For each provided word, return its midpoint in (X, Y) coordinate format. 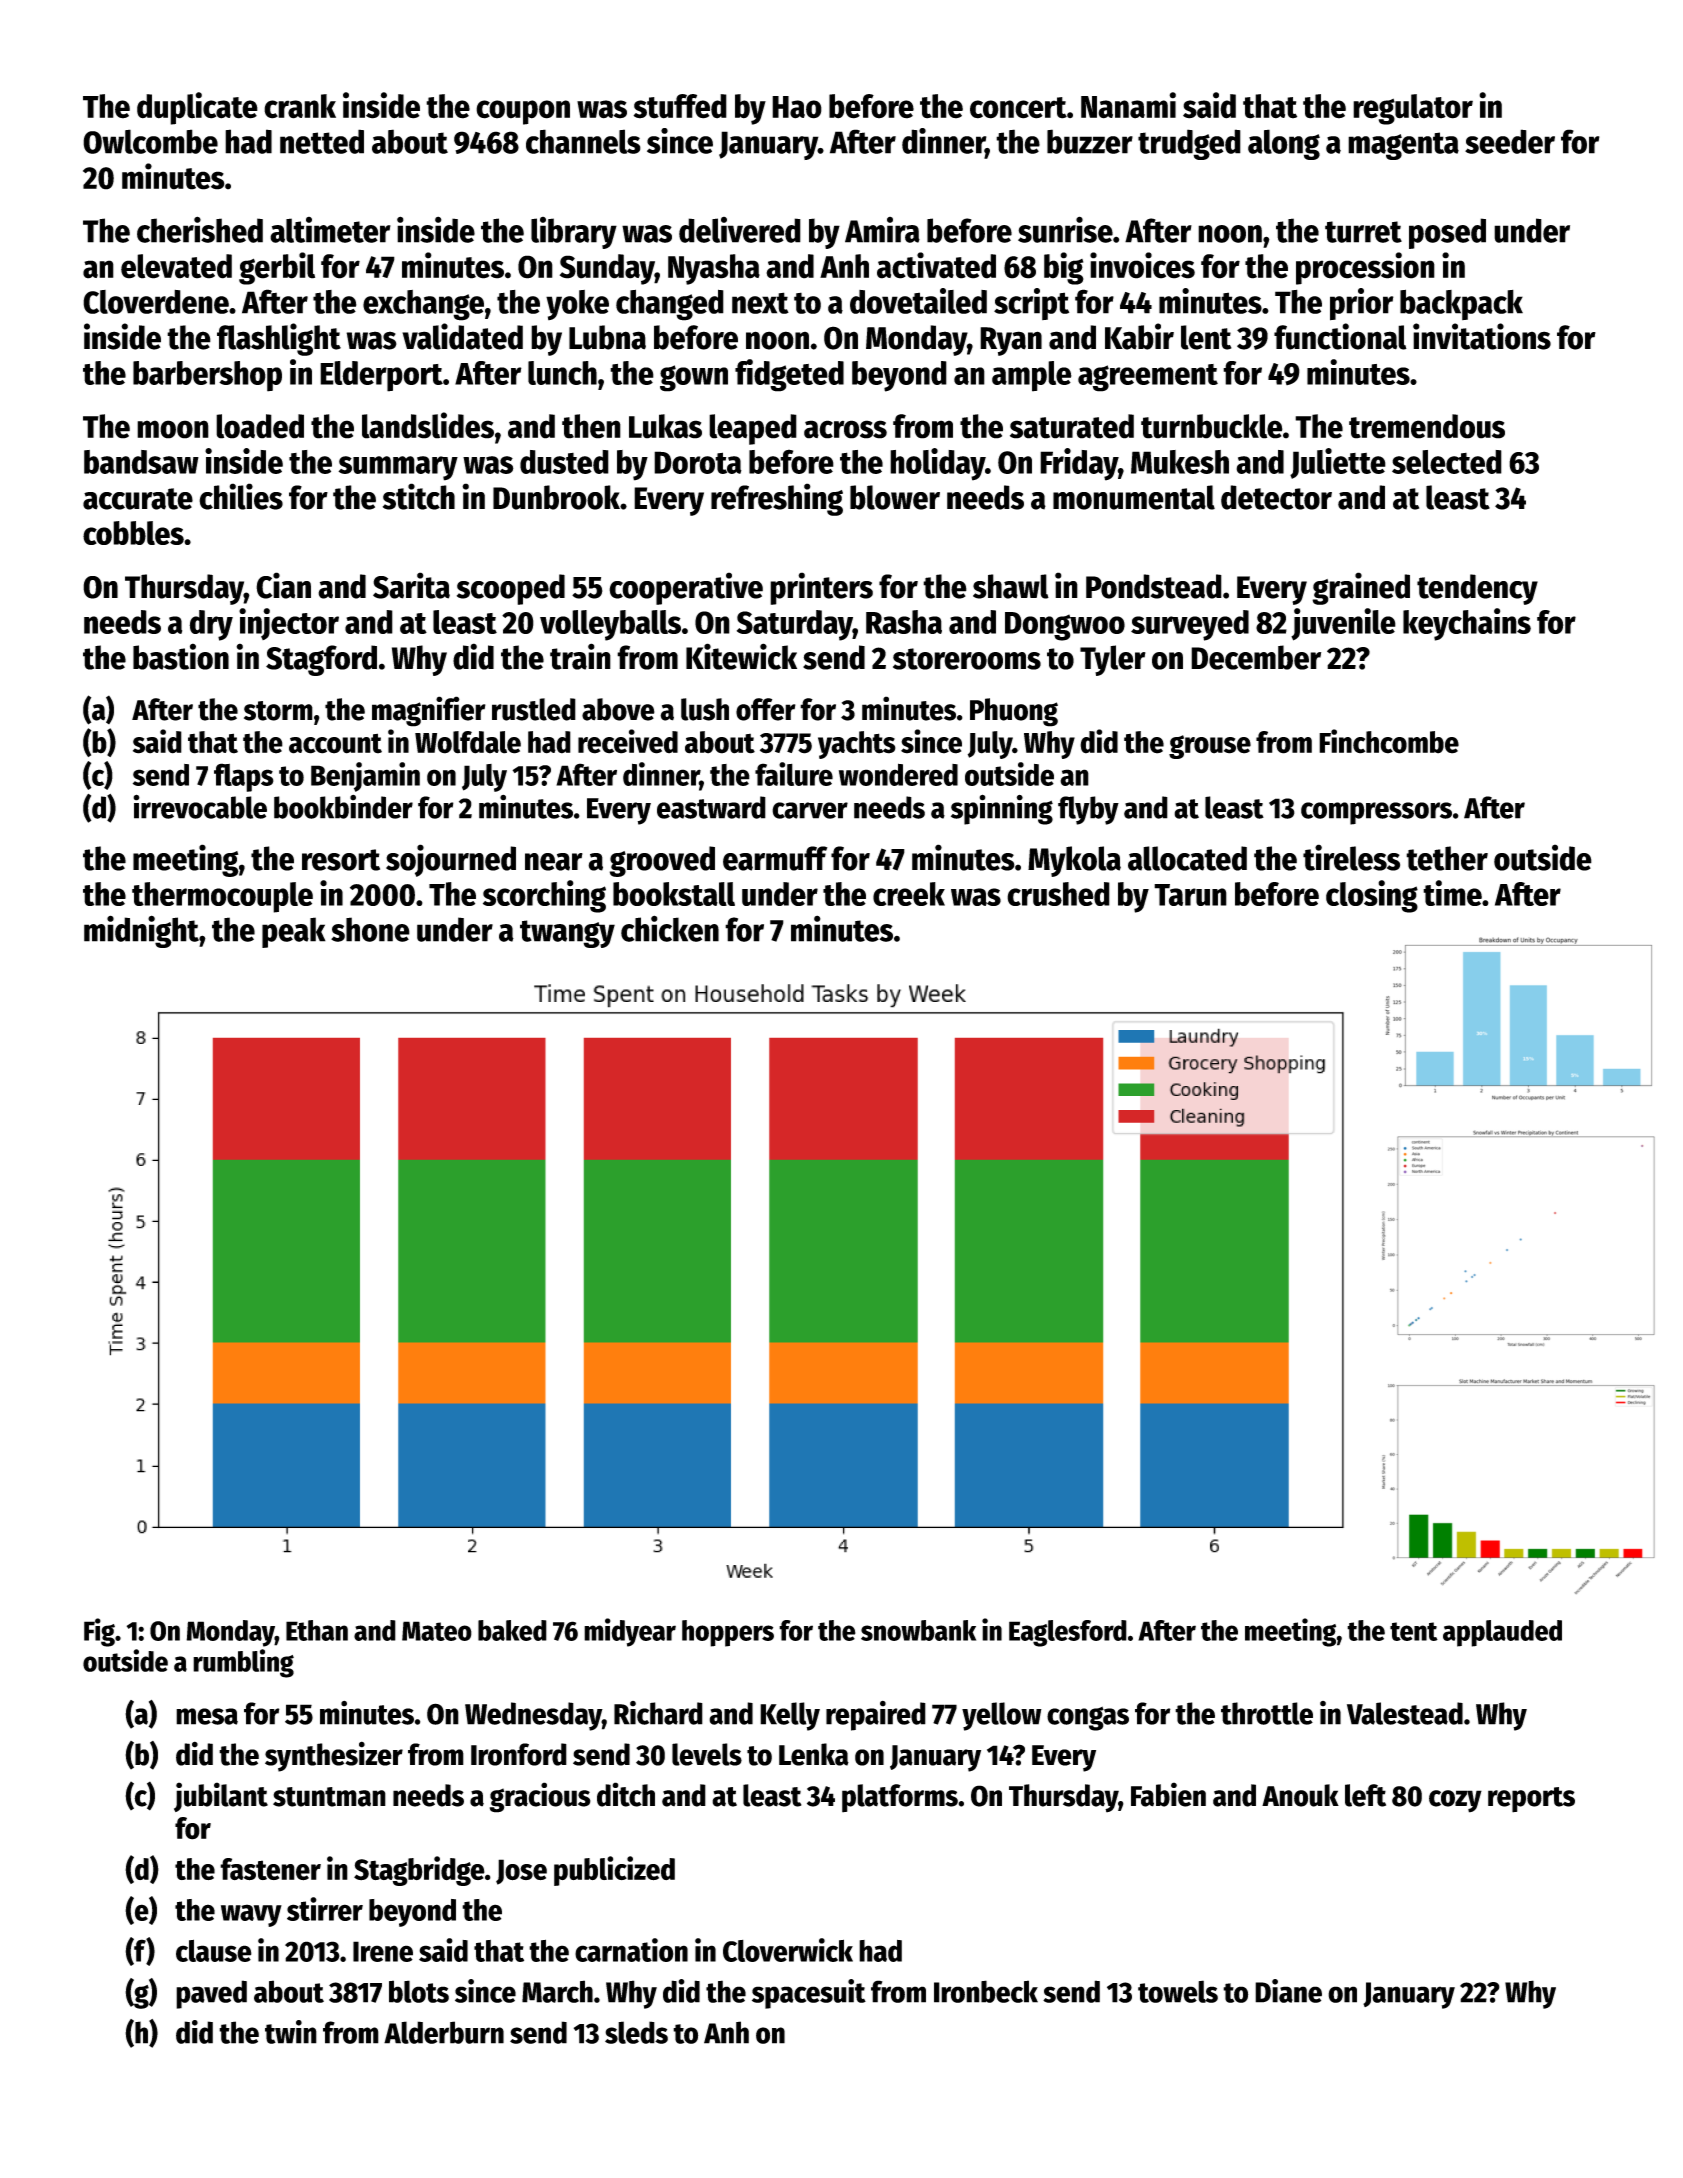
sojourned (451, 860)
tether (1447, 858)
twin (291, 2032)
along (1284, 144)
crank (300, 106)
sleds (636, 2032)
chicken (670, 928)
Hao (797, 107)
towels (1178, 1991)
